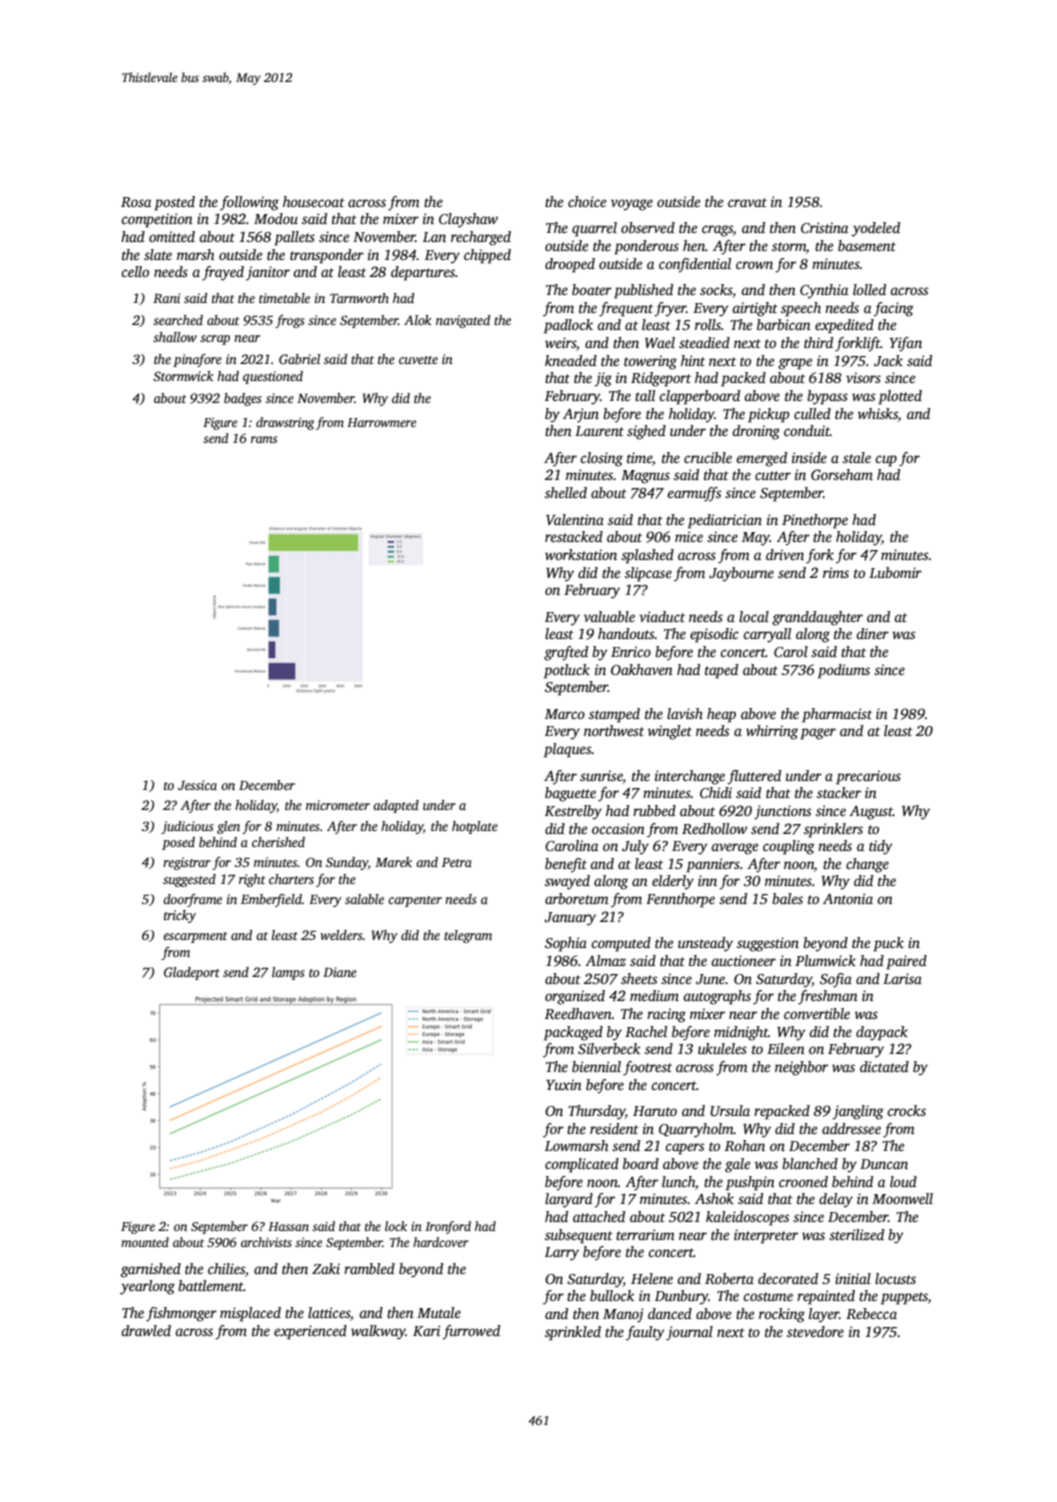  I want to click on yodeled, so click(876, 229).
